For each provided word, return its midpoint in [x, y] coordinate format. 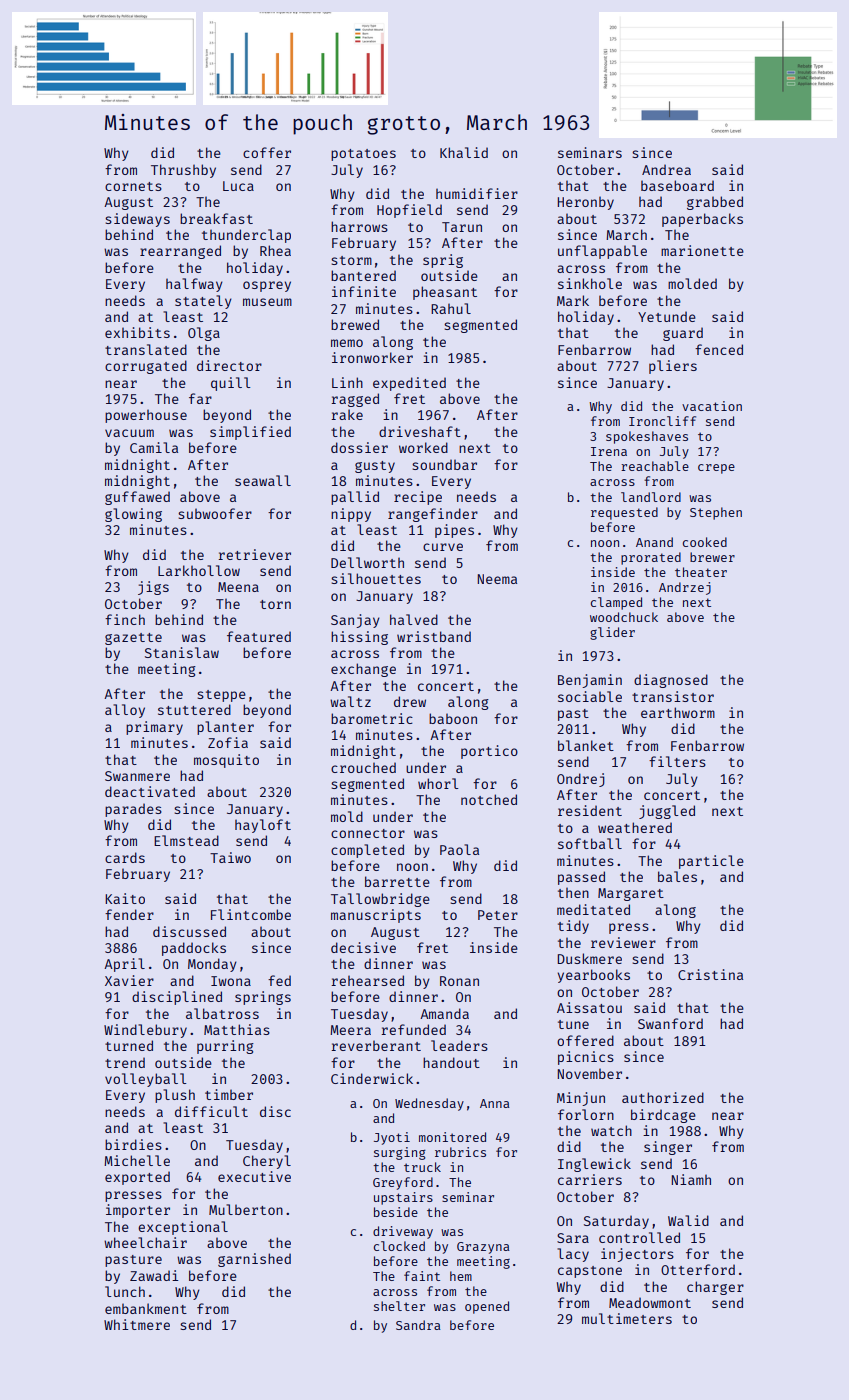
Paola [459, 849]
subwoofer [215, 513]
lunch [125, 1291]
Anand [654, 542]
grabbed [715, 203]
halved [414, 619]
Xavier [129, 980]
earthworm [678, 712]
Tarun [462, 227]
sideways [137, 220]
